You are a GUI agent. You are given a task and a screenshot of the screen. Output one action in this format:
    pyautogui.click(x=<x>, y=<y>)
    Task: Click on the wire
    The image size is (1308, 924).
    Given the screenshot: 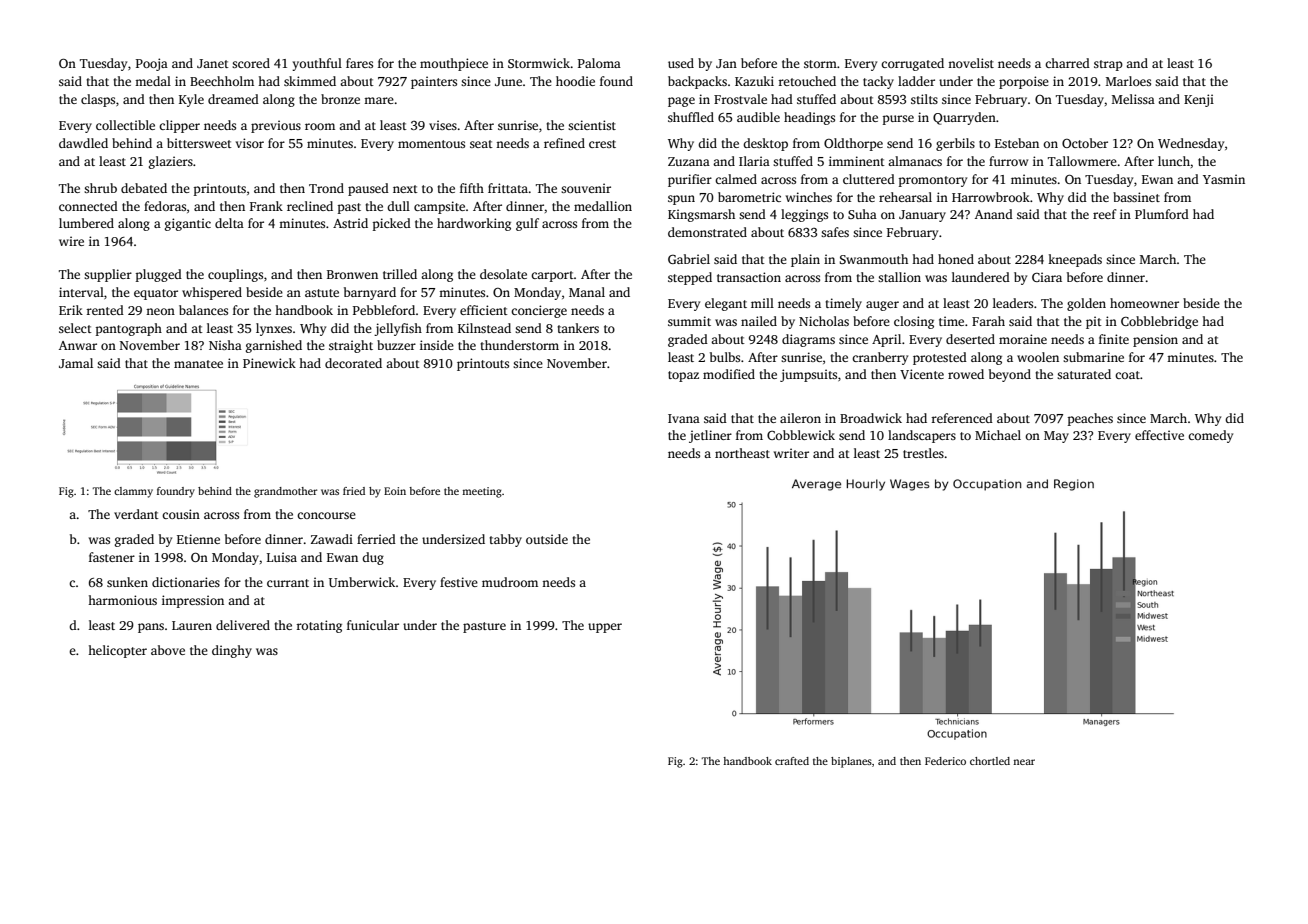 What is the action you would take?
    pyautogui.click(x=71, y=241)
